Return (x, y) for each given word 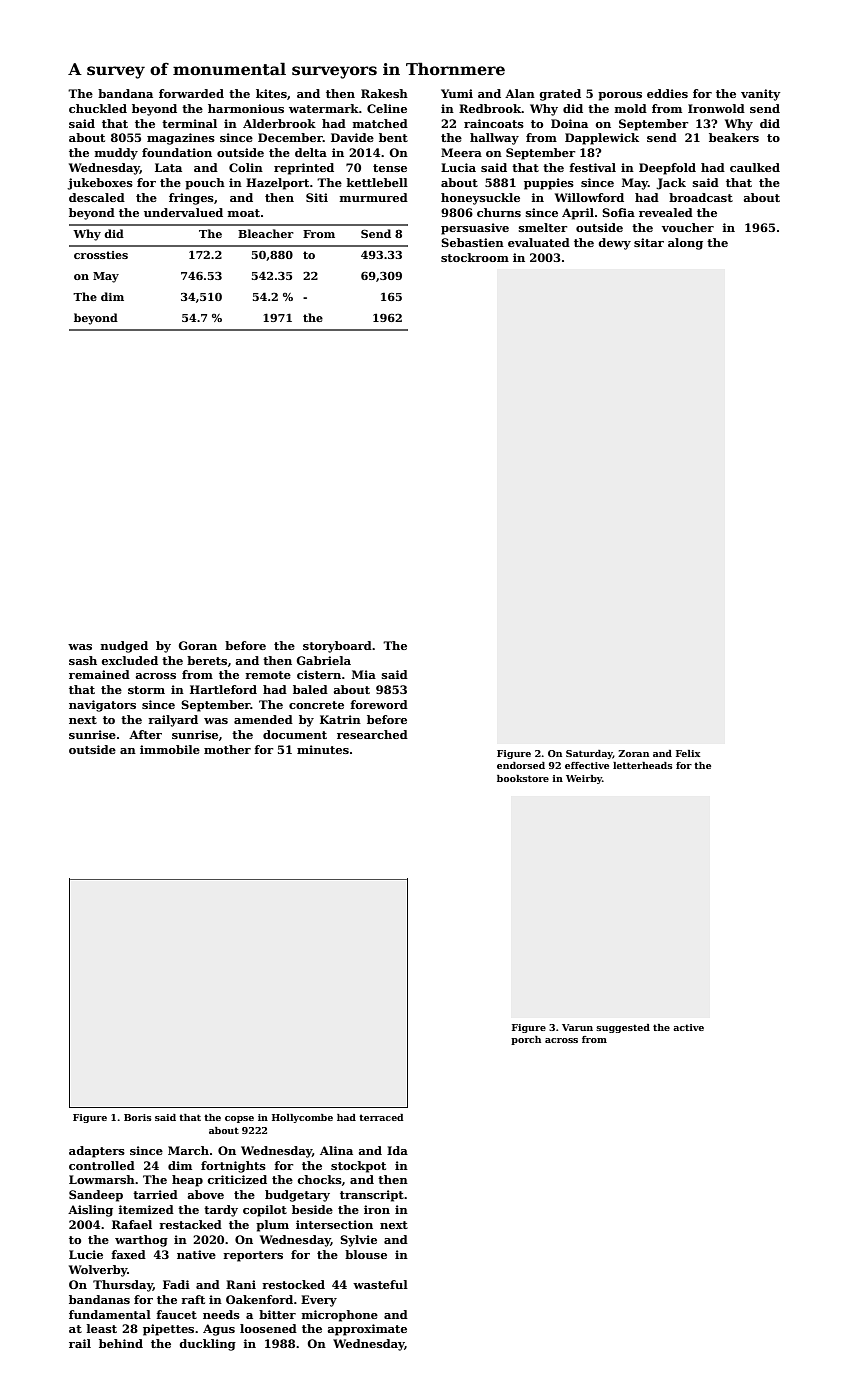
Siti (317, 197)
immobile (170, 749)
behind (121, 1343)
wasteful (380, 1284)
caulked (755, 167)
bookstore (523, 778)
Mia (364, 674)
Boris (138, 1117)
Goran (197, 645)
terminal (189, 123)
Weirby (584, 779)
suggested (623, 1028)
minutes (323, 749)
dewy (614, 244)
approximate (367, 1330)
